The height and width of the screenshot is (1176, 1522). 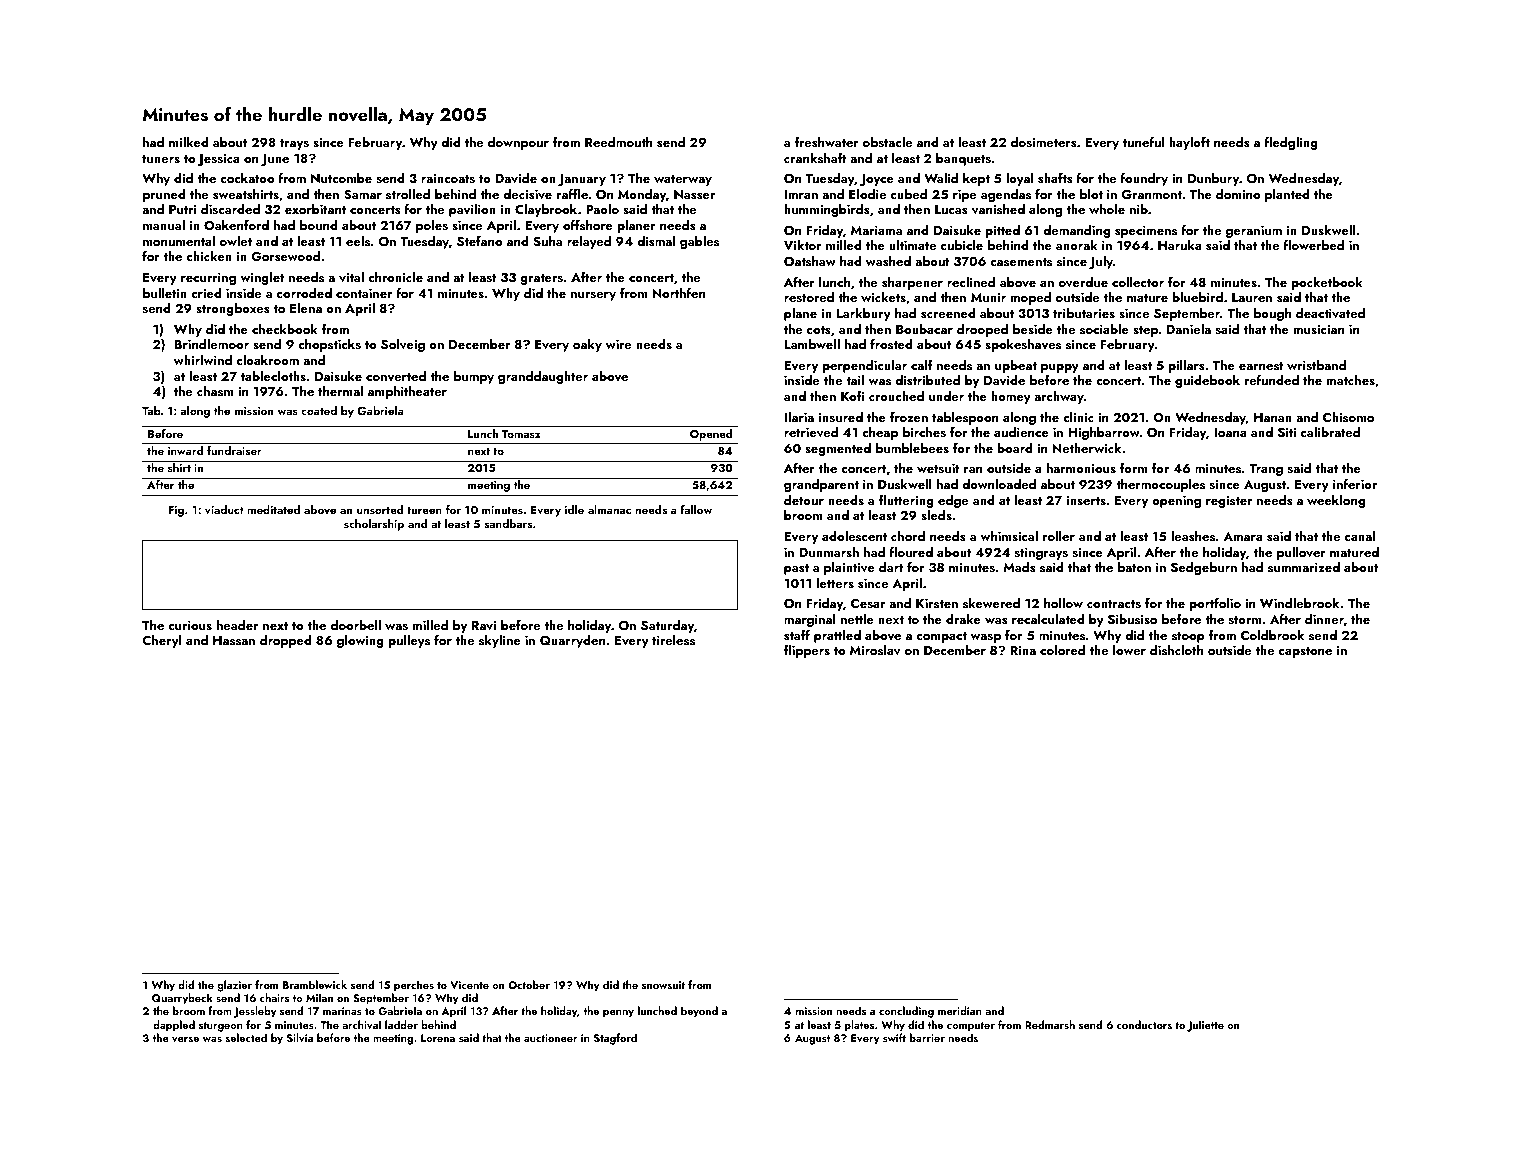 I want to click on fledgling, so click(x=1291, y=143).
